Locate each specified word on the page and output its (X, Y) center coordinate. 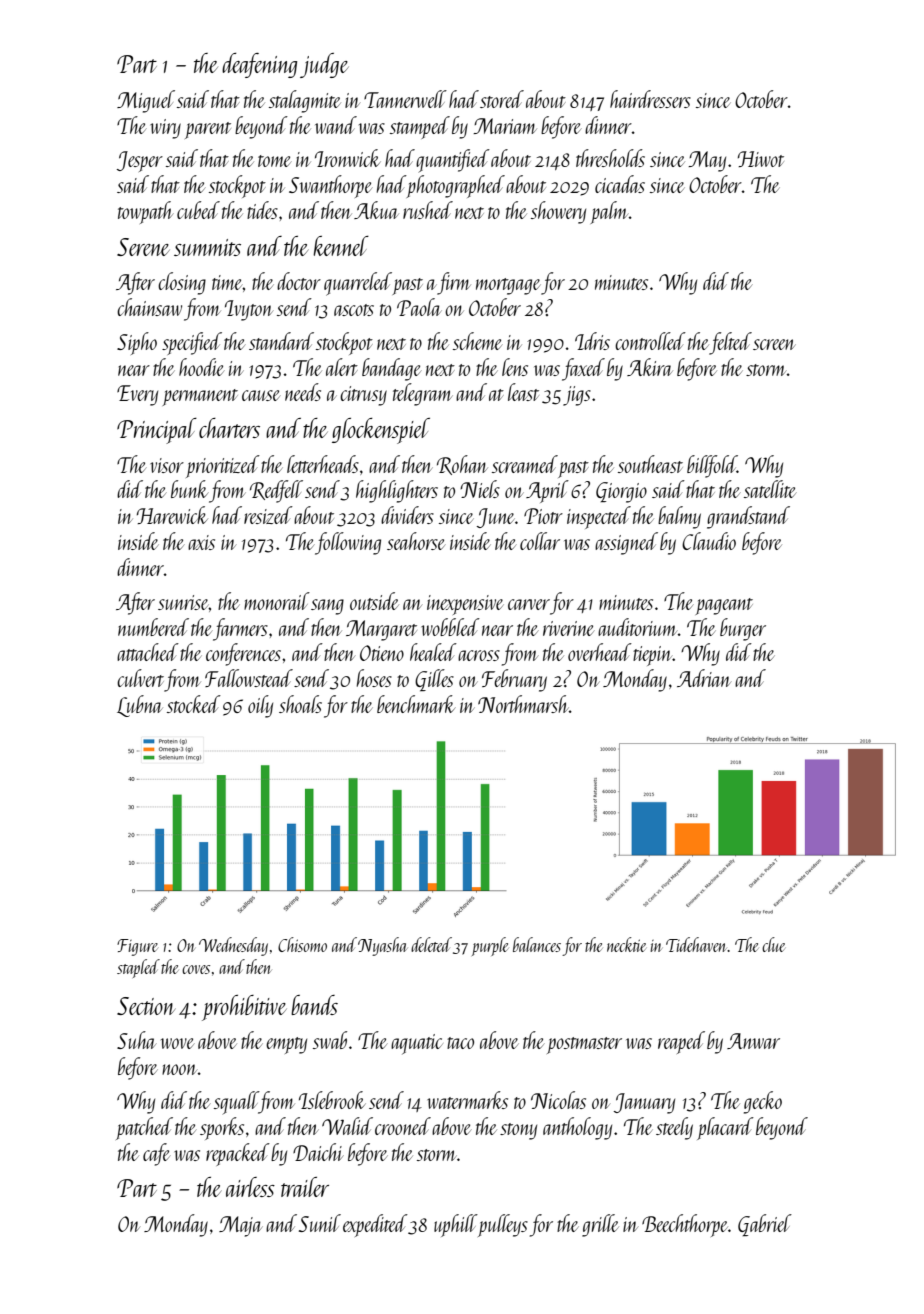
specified (192, 343)
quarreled (358, 284)
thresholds (610, 158)
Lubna (140, 706)
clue (773, 944)
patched (144, 1128)
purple (490, 946)
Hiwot (761, 159)
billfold (712, 466)
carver (529, 604)
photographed (455, 186)
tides (262, 210)
